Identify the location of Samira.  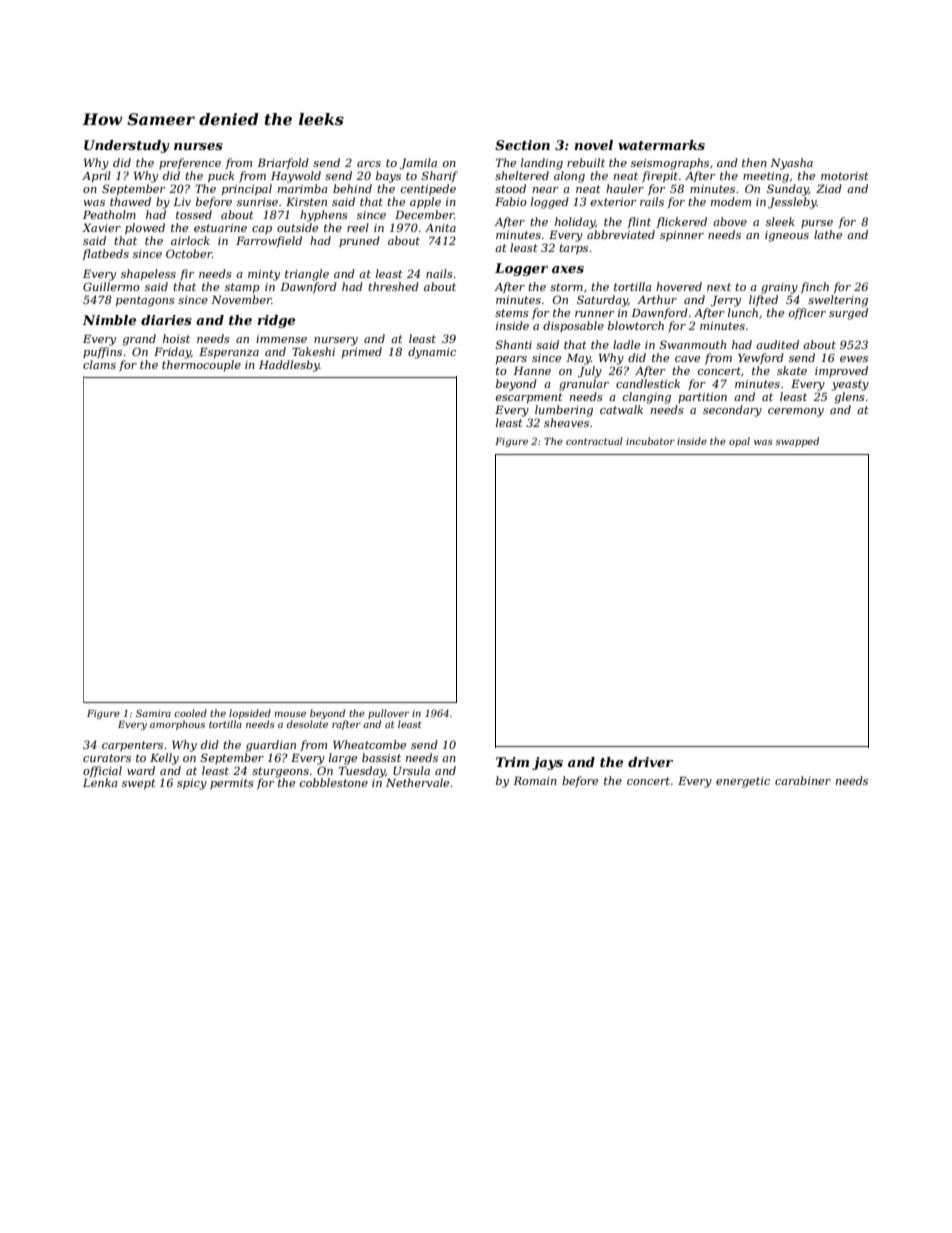
(153, 713).
